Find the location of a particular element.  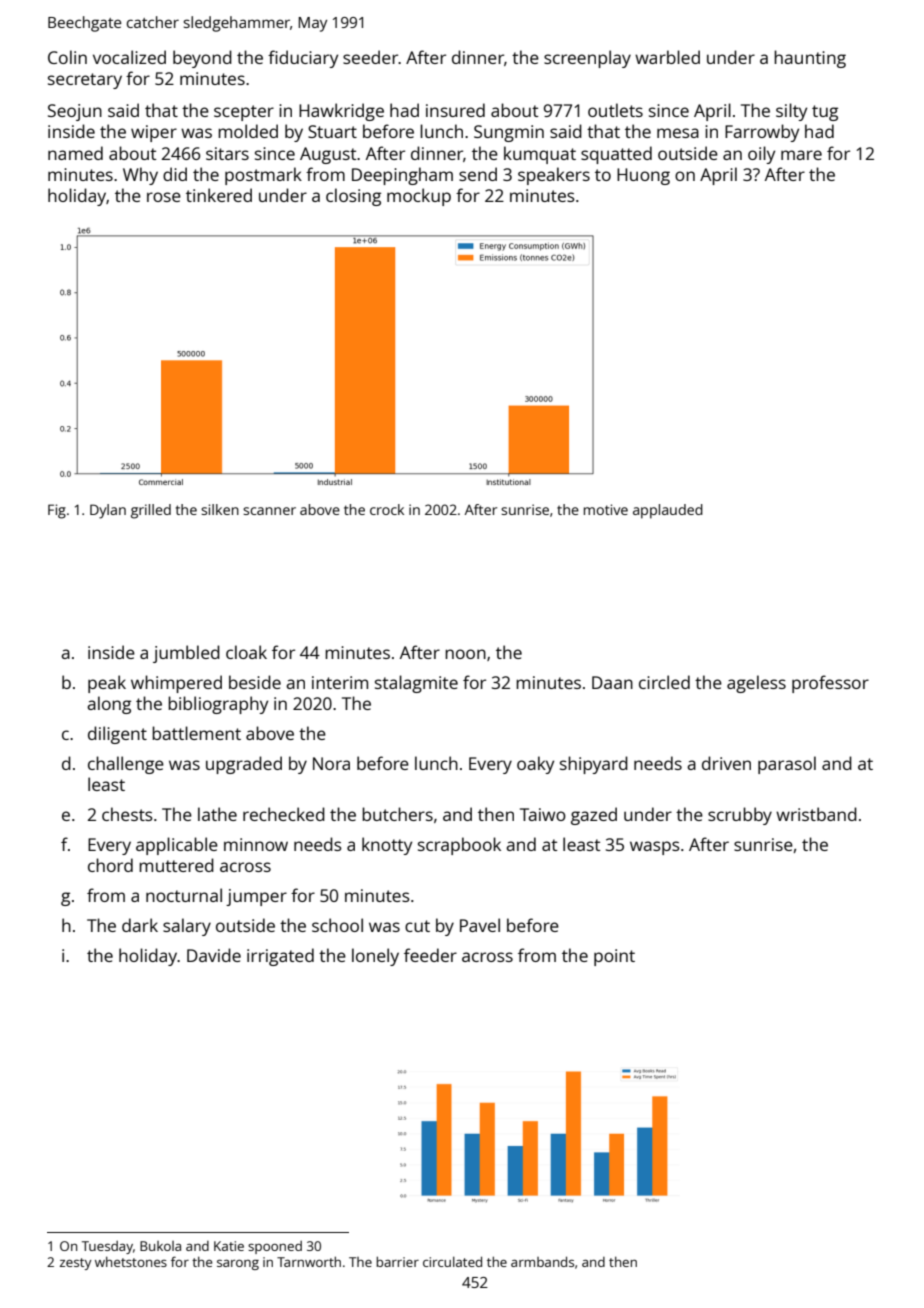

along is located at coordinates (109, 705).
